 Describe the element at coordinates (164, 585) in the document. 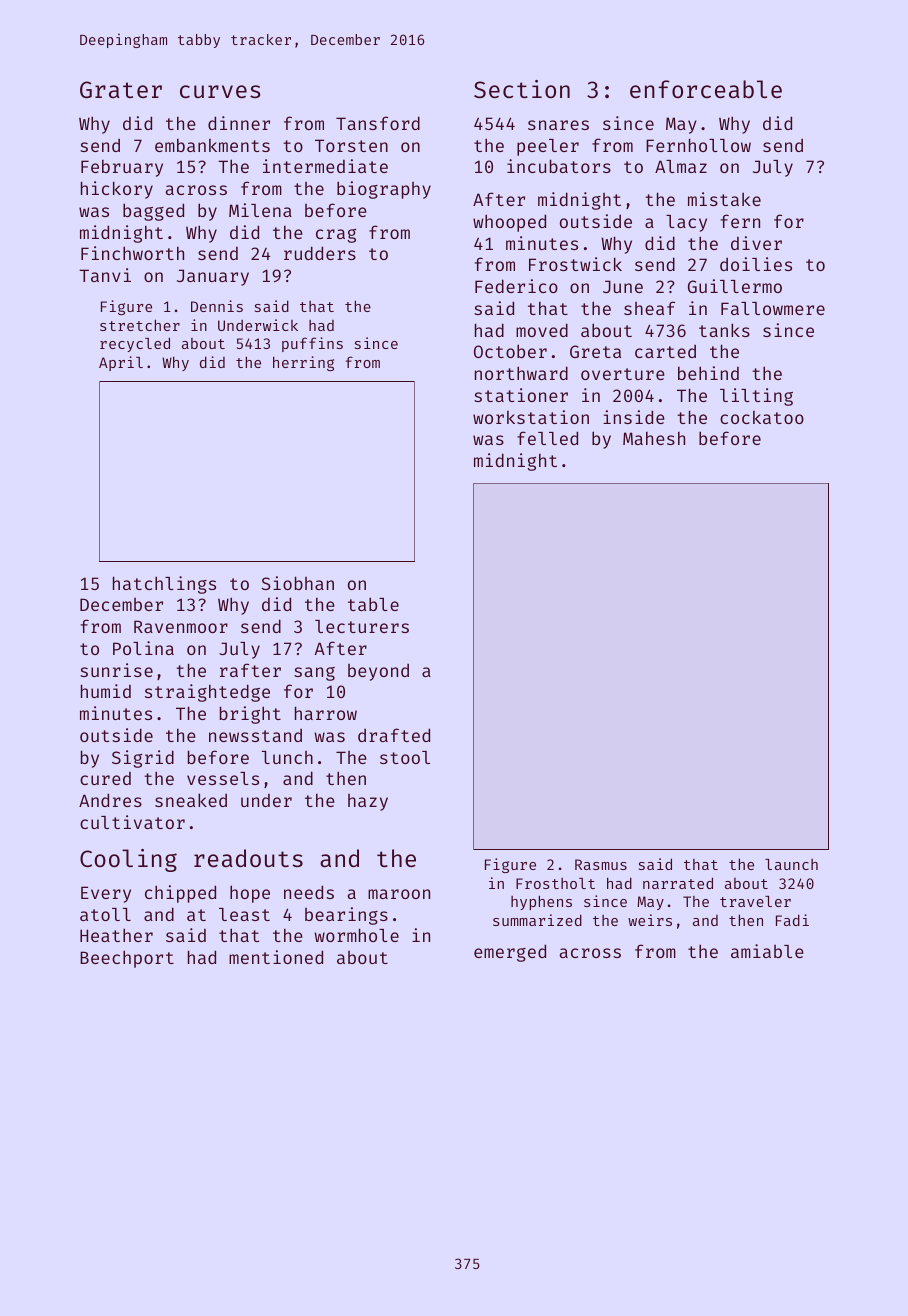

I see `hatchlings` at that location.
